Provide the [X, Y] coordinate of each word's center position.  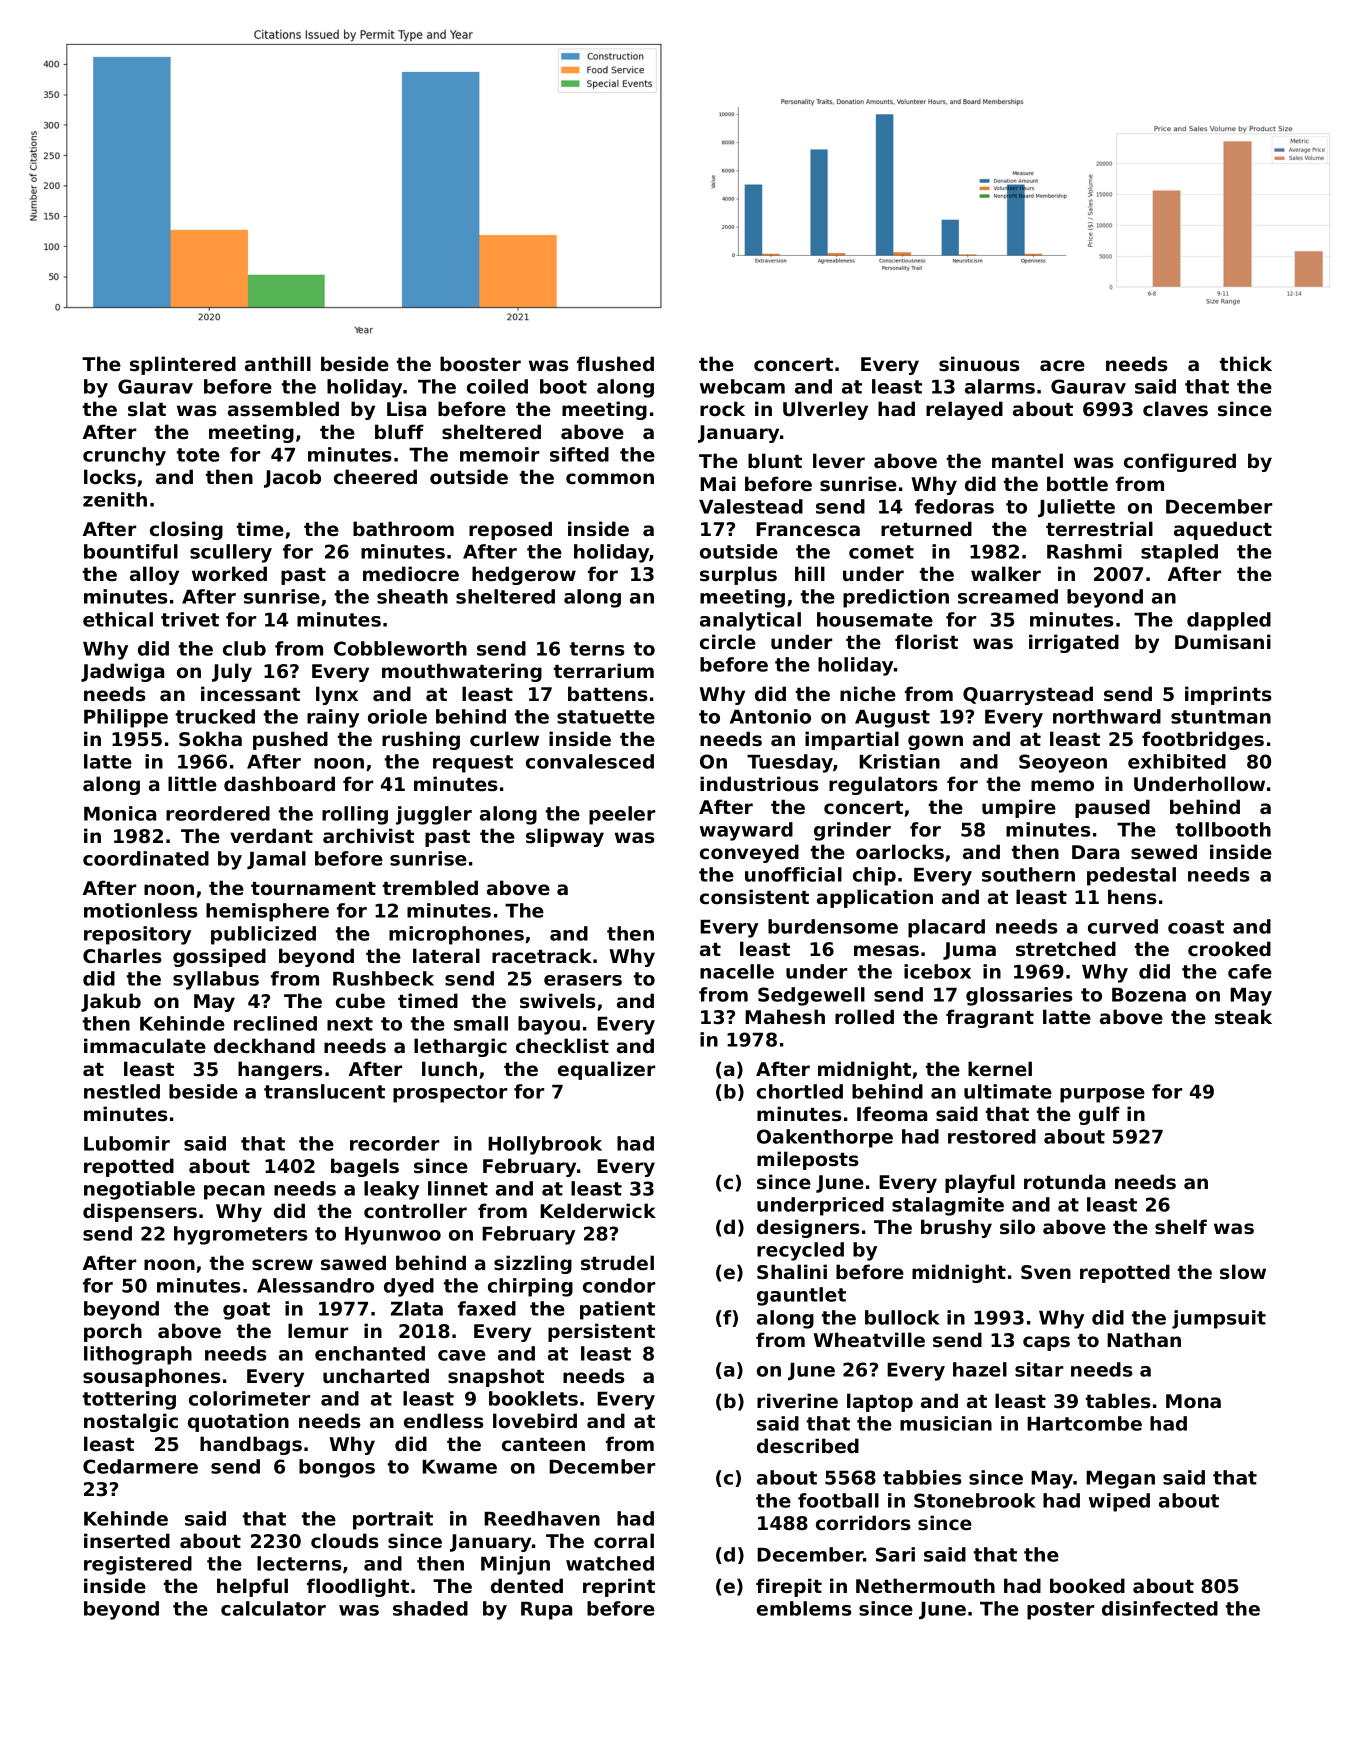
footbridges [1203, 740]
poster [1060, 1611]
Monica [120, 813]
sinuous [979, 364]
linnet [458, 1188]
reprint [619, 1587]
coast [1196, 927]
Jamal [276, 860]
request [473, 764]
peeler [622, 815]
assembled [283, 409]
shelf [1181, 1227]
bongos [337, 1468]
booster [480, 364]
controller [415, 1211]
